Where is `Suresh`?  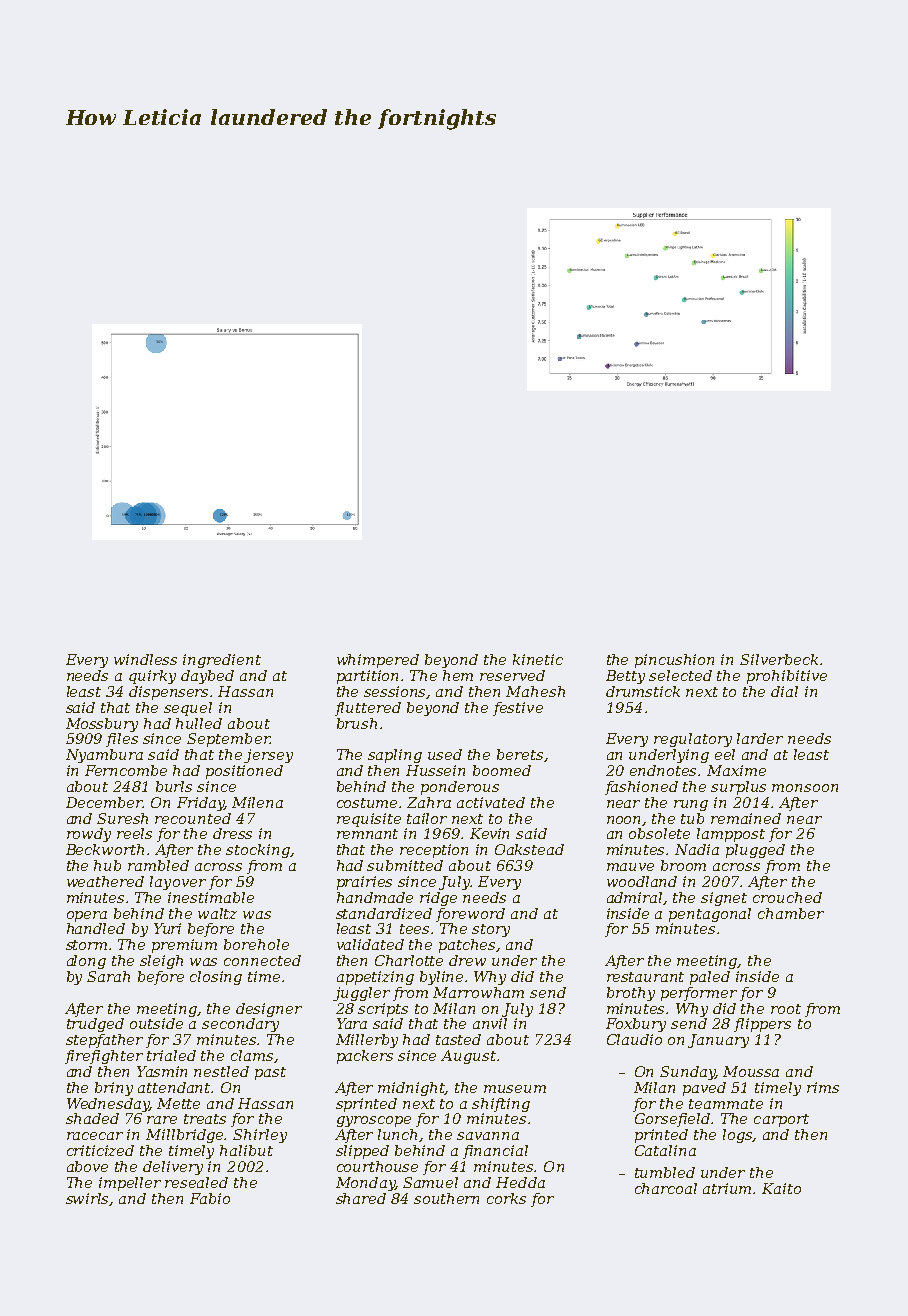 Suresh is located at coordinates (122, 818).
